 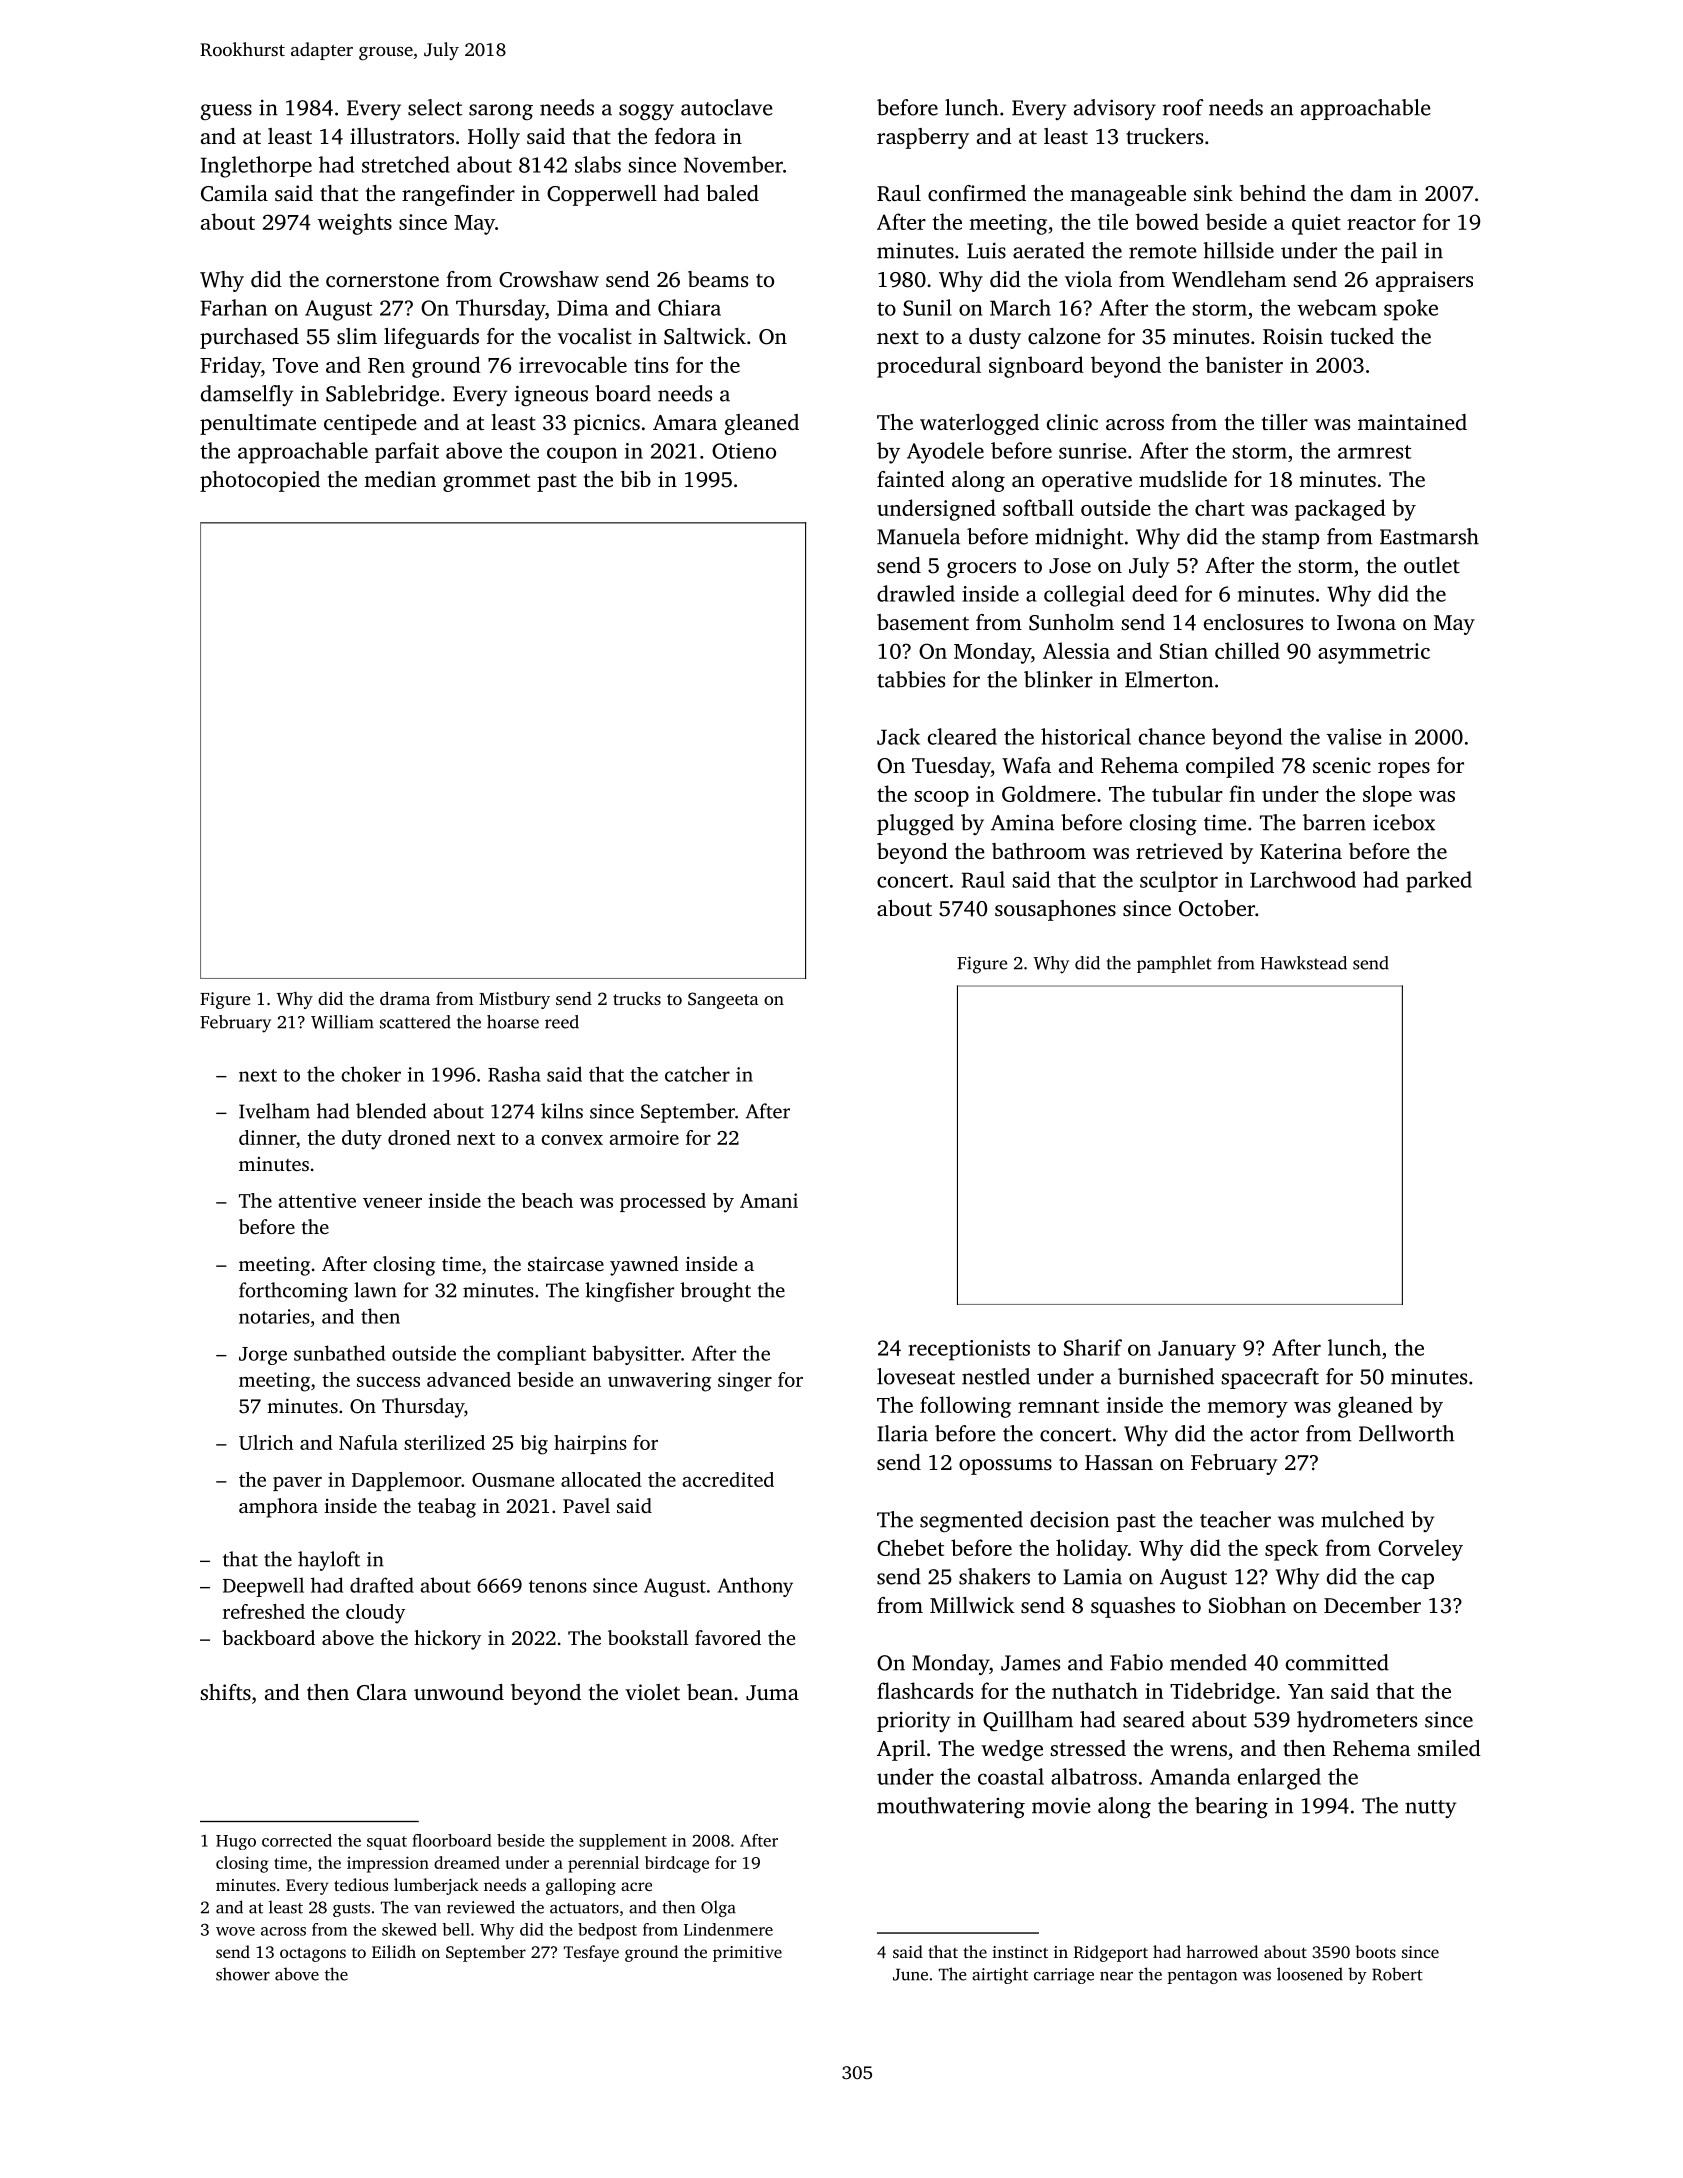 What do you see at coordinates (400, 479) in the screenshot?
I see `median` at bounding box center [400, 479].
